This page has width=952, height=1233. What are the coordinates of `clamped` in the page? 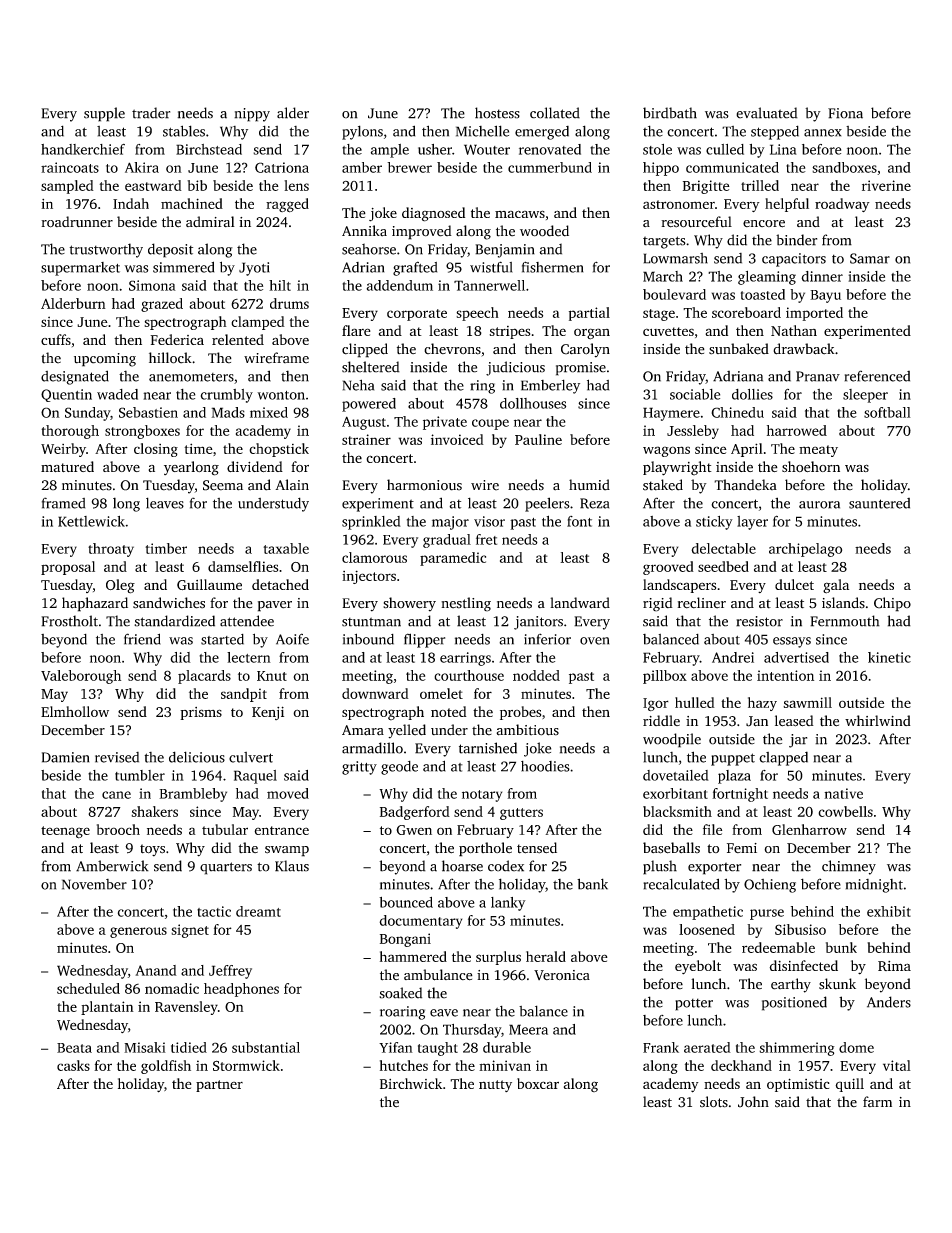 It's located at (258, 323).
